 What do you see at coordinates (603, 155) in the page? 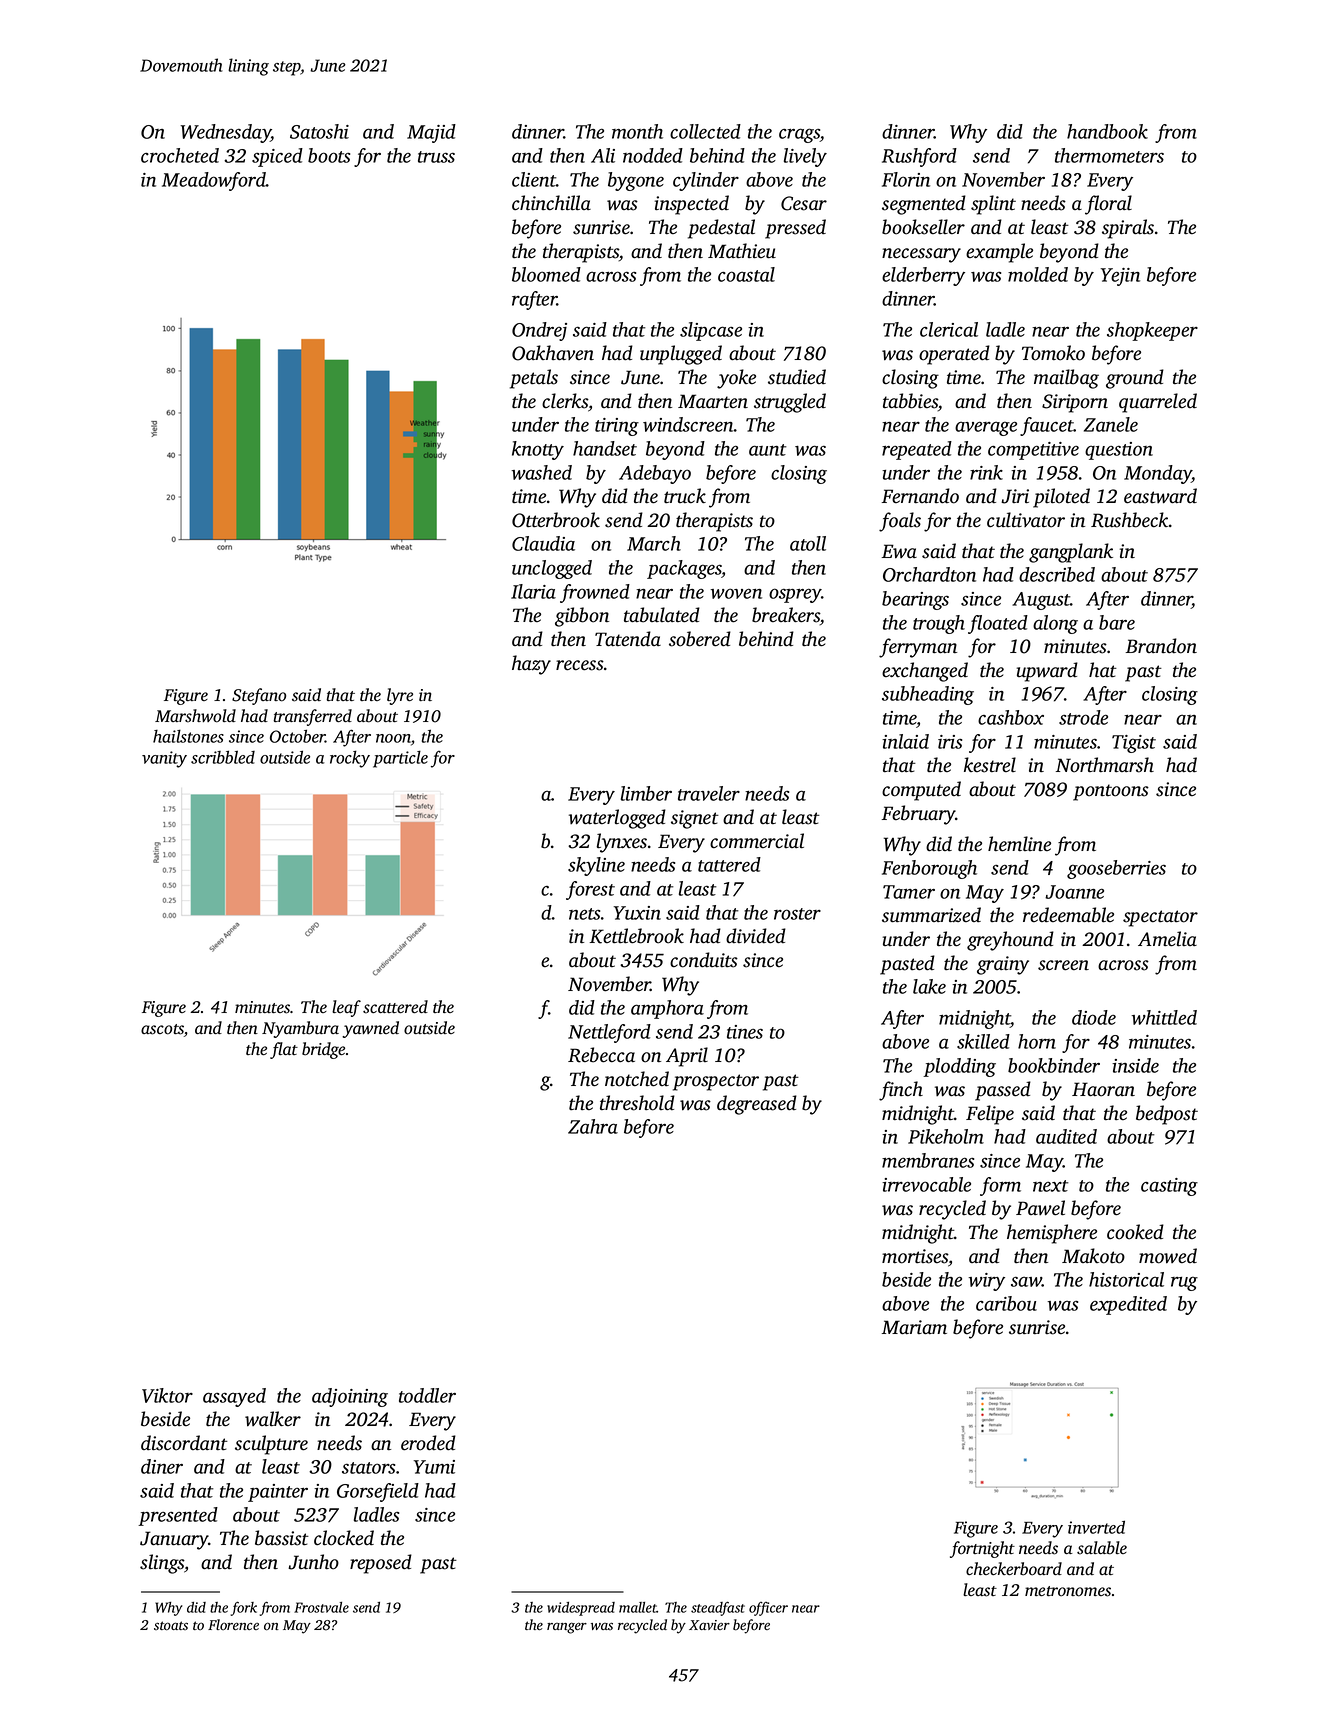
I see `Ali` at bounding box center [603, 155].
